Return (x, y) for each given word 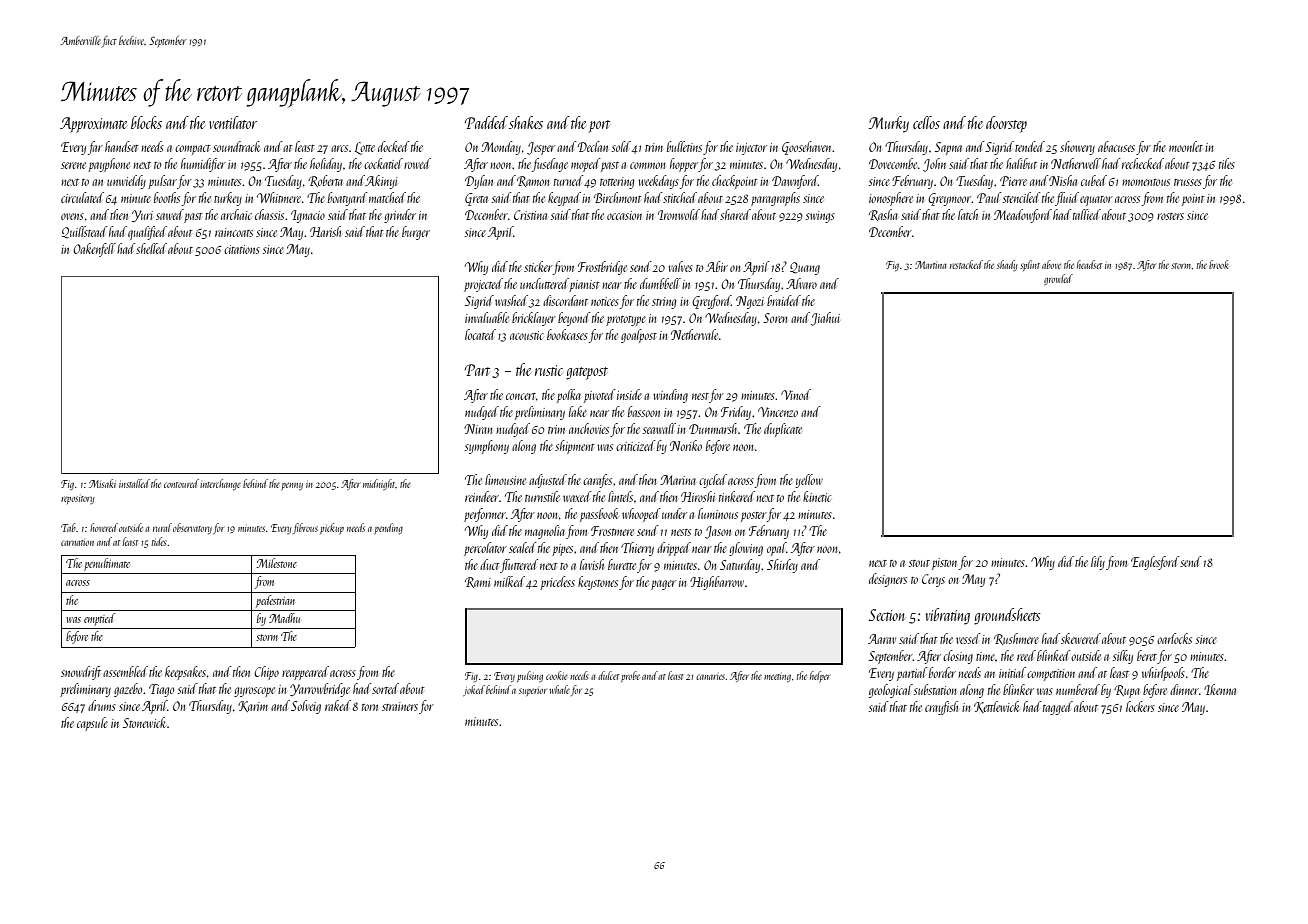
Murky (889, 124)
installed (134, 483)
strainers (400, 706)
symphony (487, 447)
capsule (92, 724)
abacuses (1116, 146)
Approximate (93, 125)
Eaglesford (1155, 563)
